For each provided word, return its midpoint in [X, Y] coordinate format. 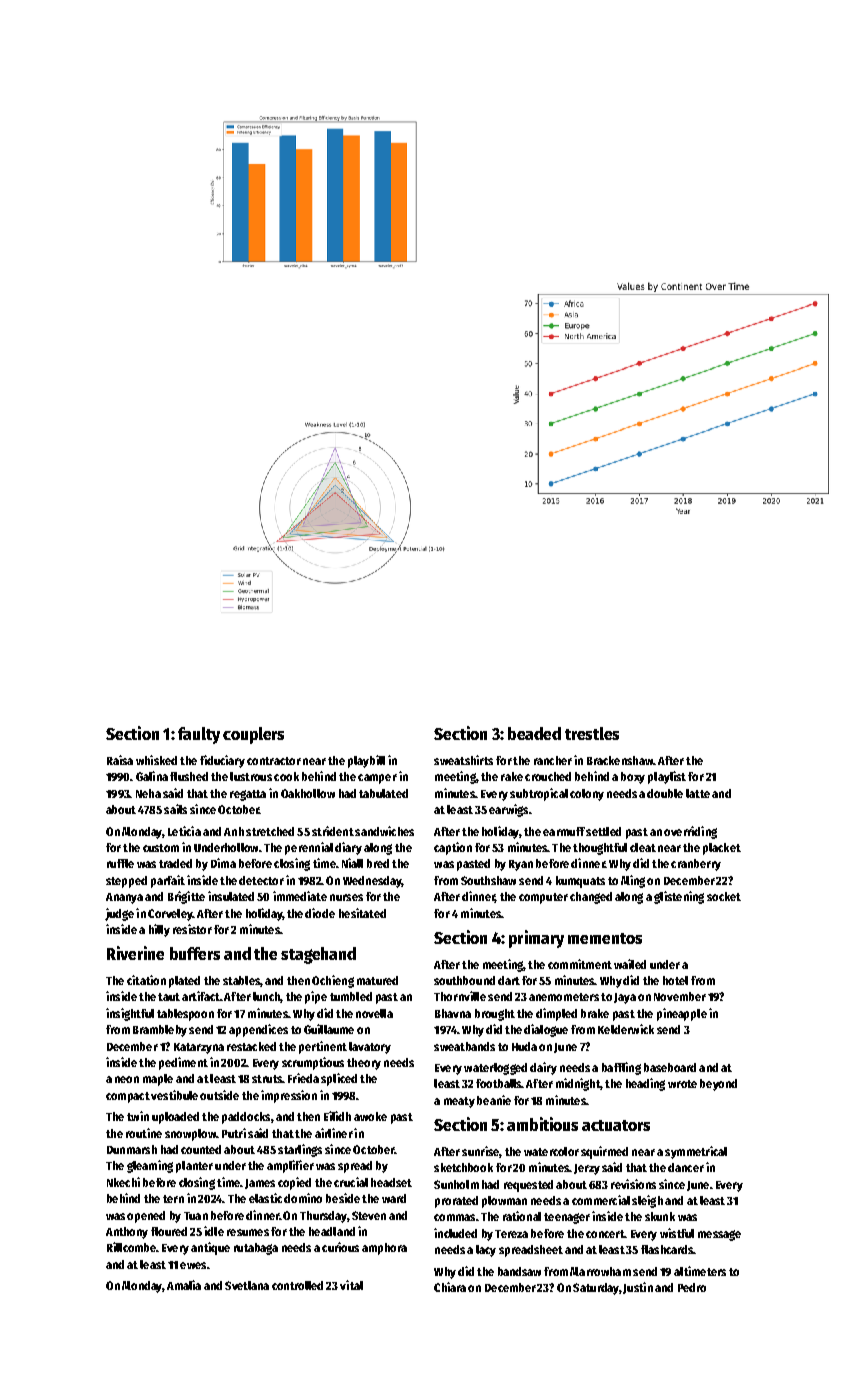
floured [169, 1231]
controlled [297, 1285]
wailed [630, 964]
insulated [231, 896]
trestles [592, 733]
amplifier [290, 1166]
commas [454, 1217]
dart [509, 980]
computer [543, 898]
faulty [199, 735]
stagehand [318, 955]
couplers [253, 735]
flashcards [667, 1249]
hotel [675, 980]
